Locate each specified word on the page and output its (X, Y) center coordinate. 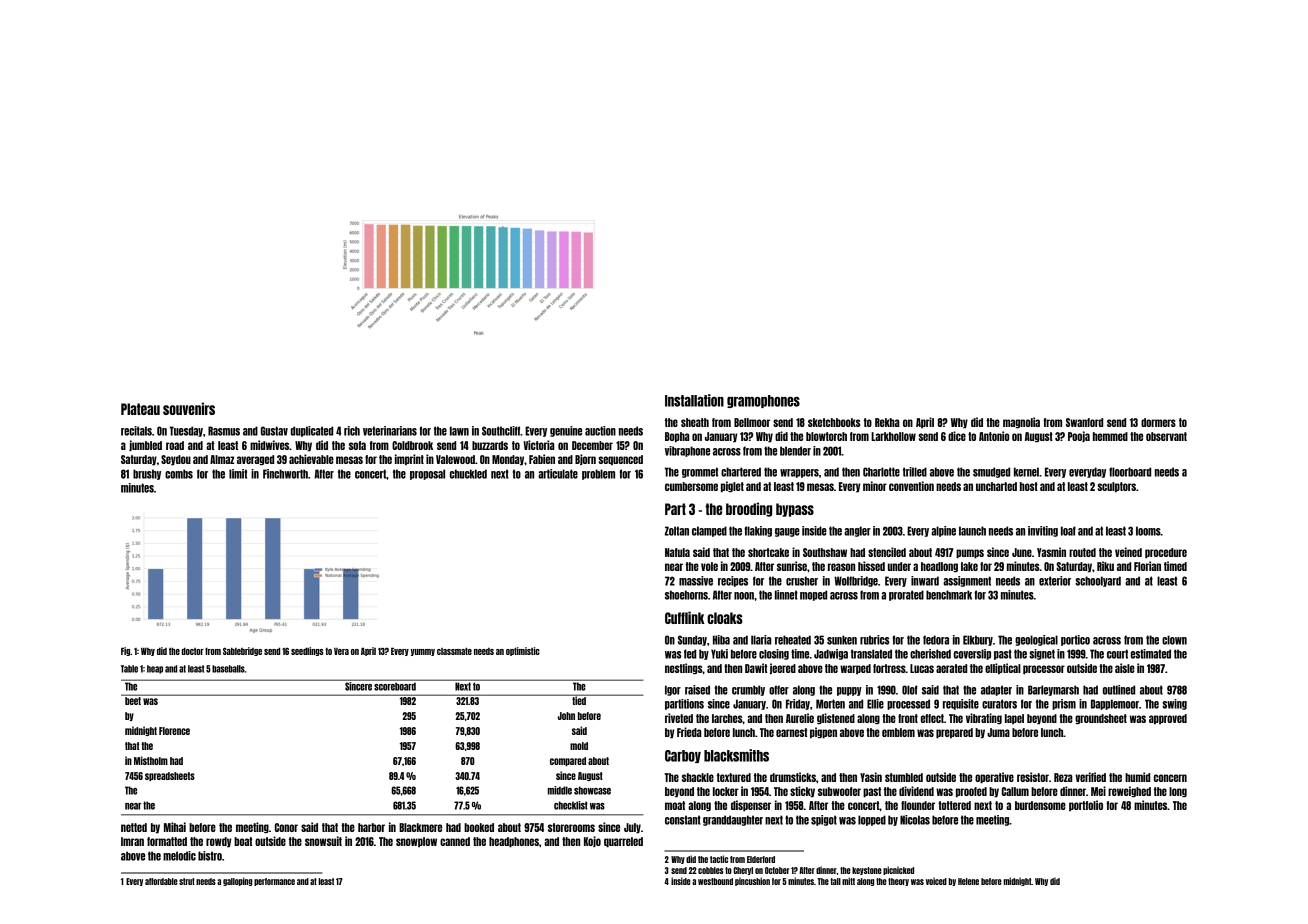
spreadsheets (170, 776)
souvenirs (189, 408)
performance (274, 882)
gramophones (763, 401)
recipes (733, 581)
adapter (996, 690)
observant (1166, 436)
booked (479, 827)
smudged (991, 472)
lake (969, 566)
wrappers (799, 473)
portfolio (1086, 806)
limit (238, 474)
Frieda (689, 732)
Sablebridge (242, 651)
